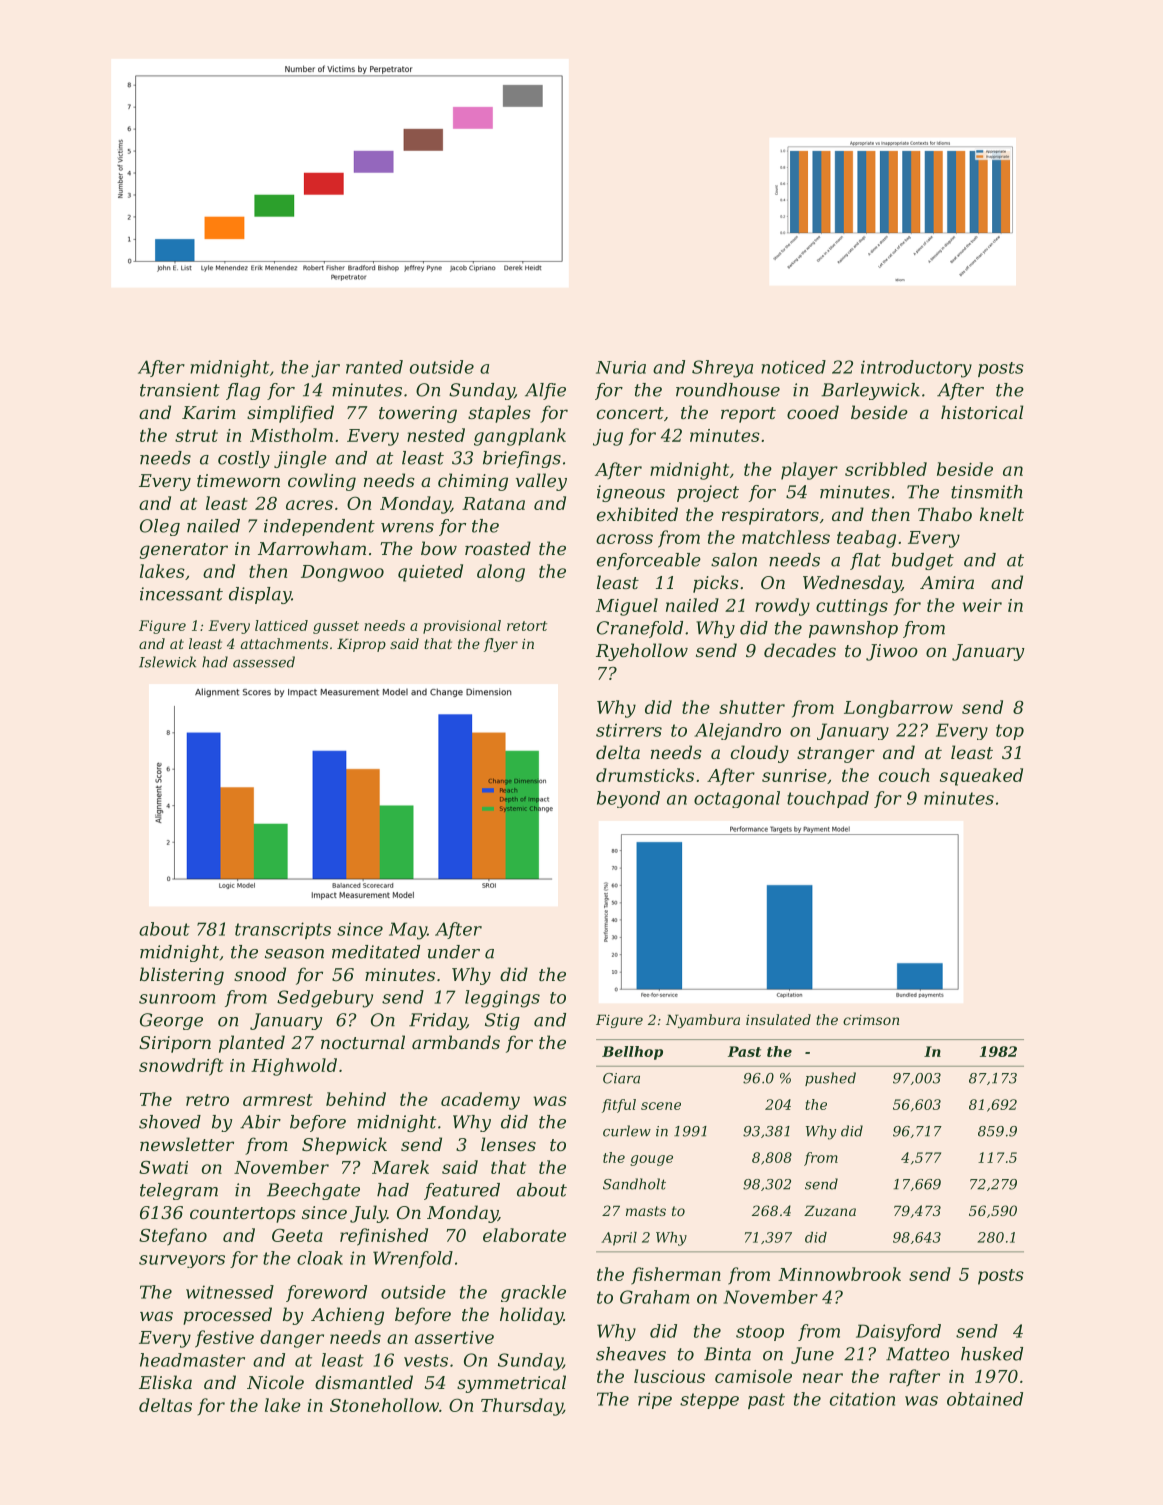  Describe the element at coordinates (275, 1382) in the screenshot. I see `Nicole` at that location.
